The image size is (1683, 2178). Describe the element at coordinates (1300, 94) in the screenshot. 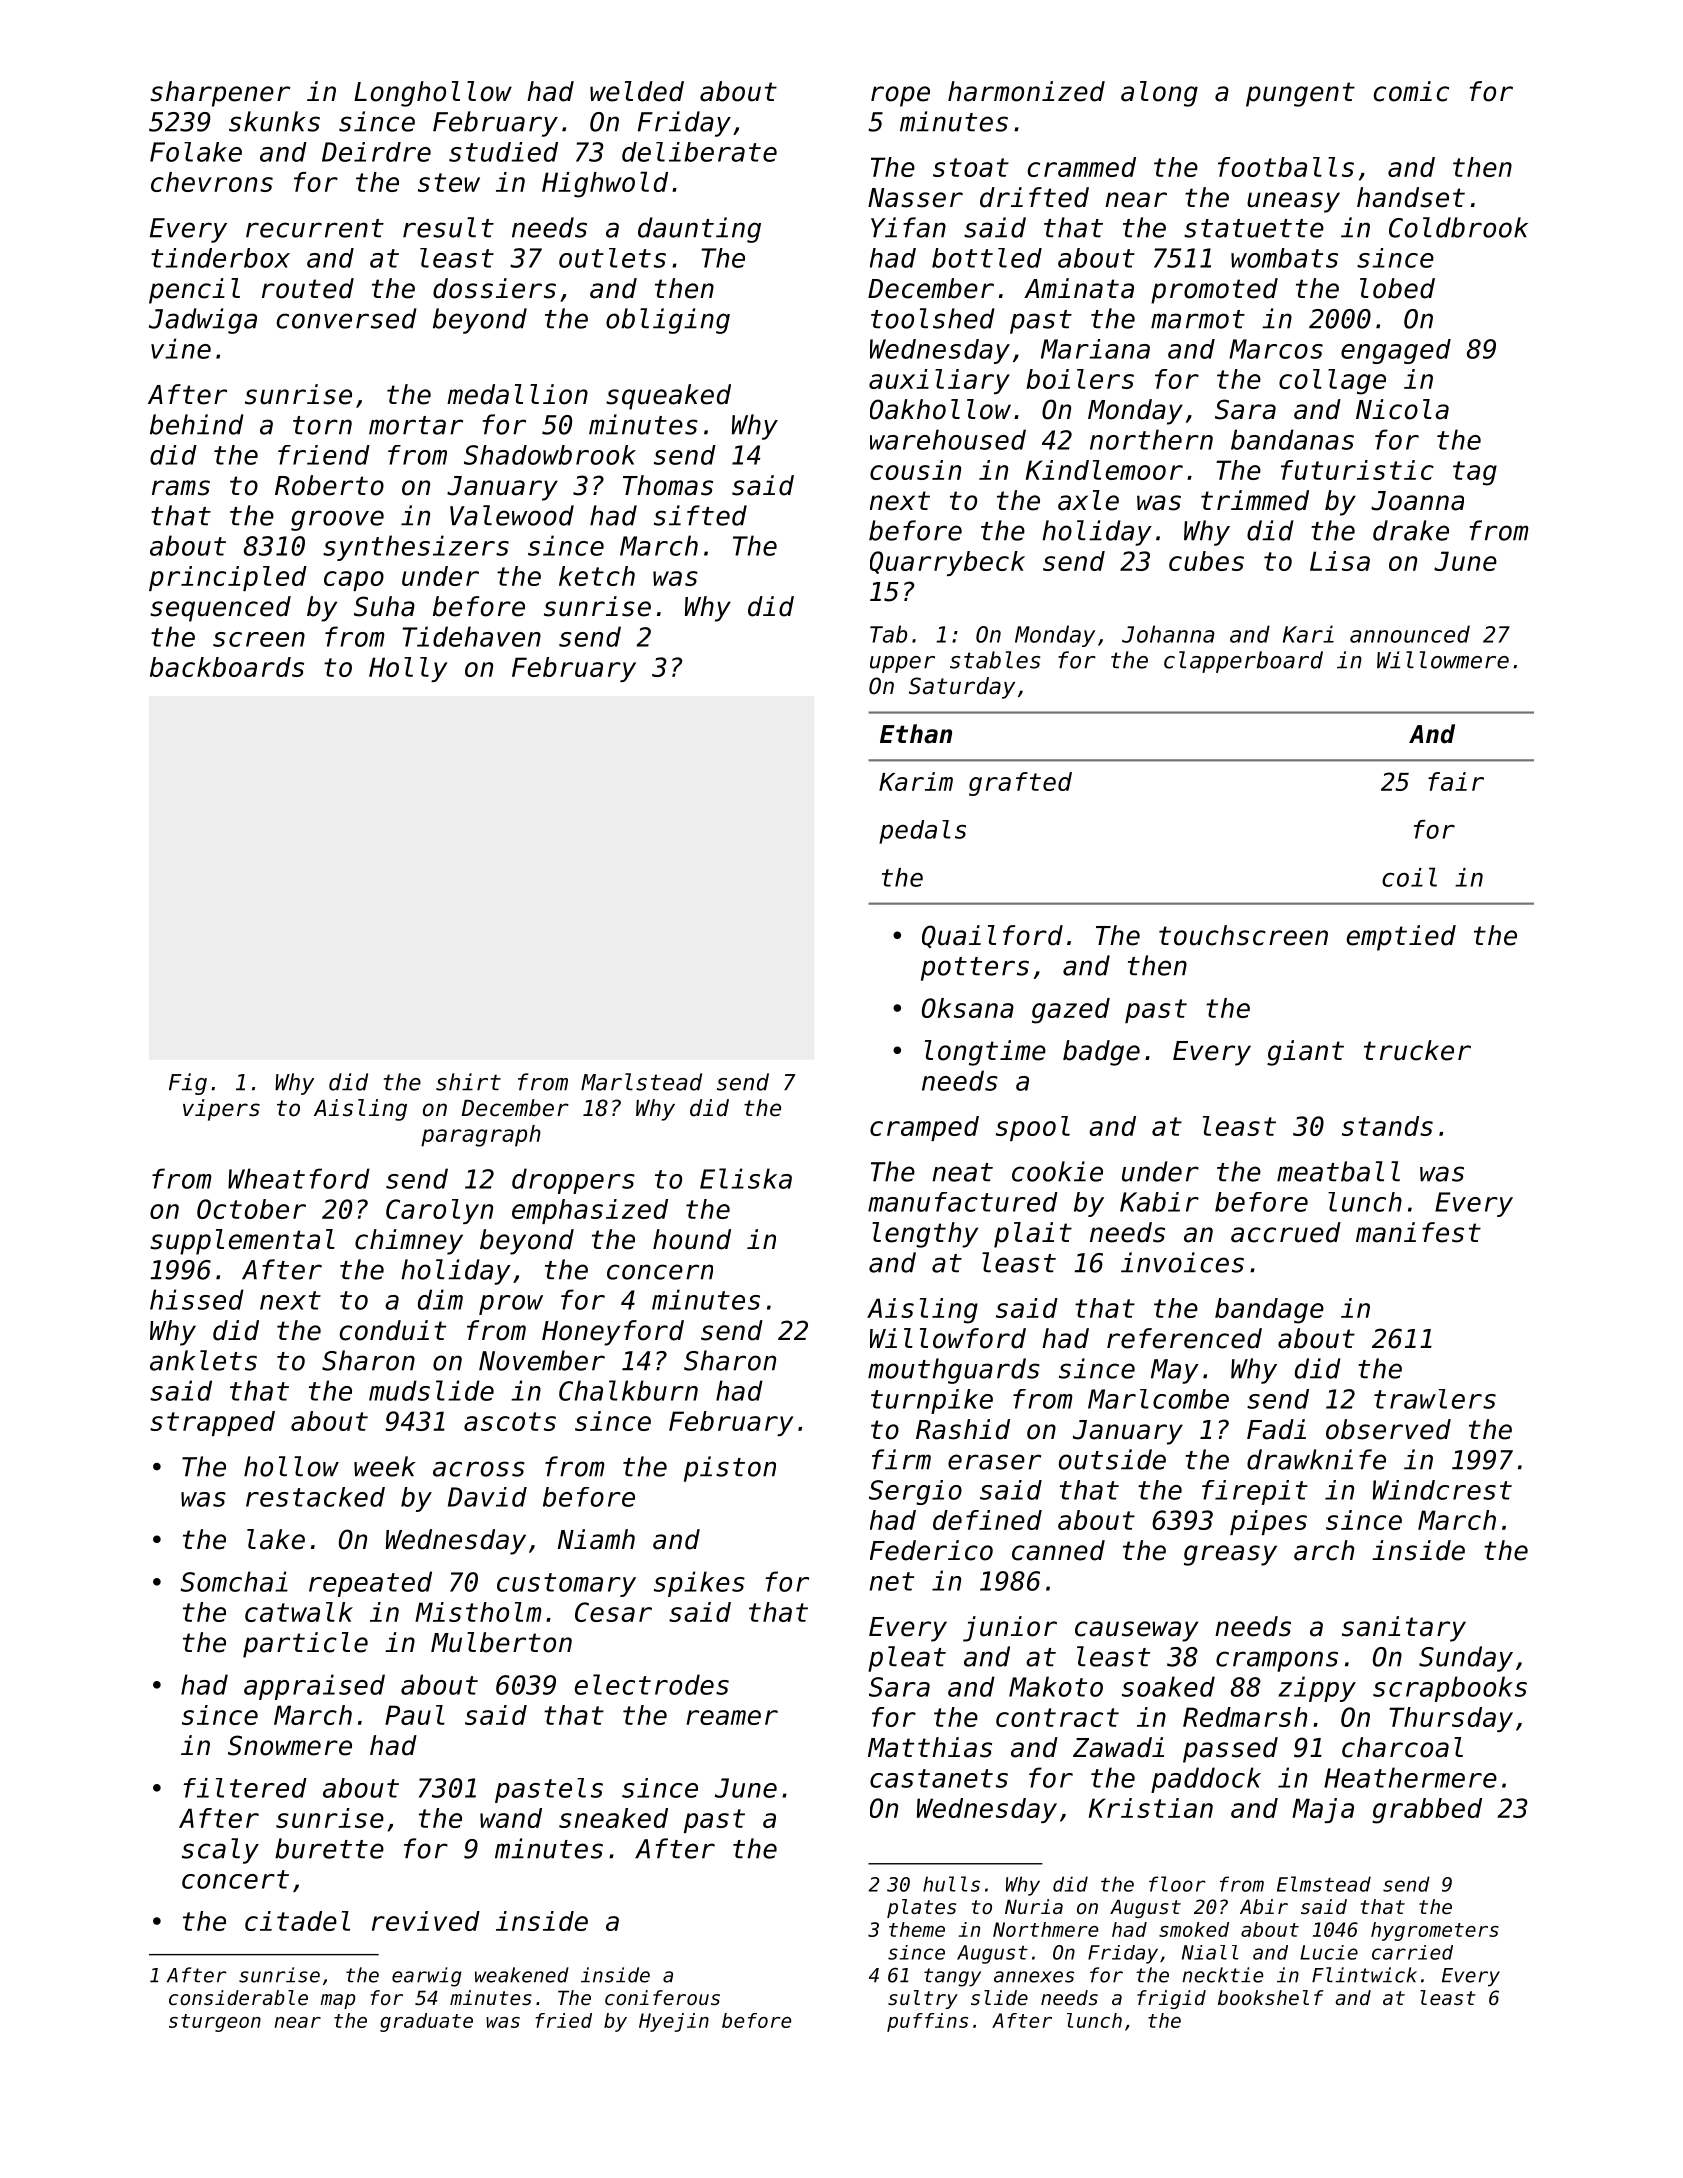

I see `pungent` at that location.
